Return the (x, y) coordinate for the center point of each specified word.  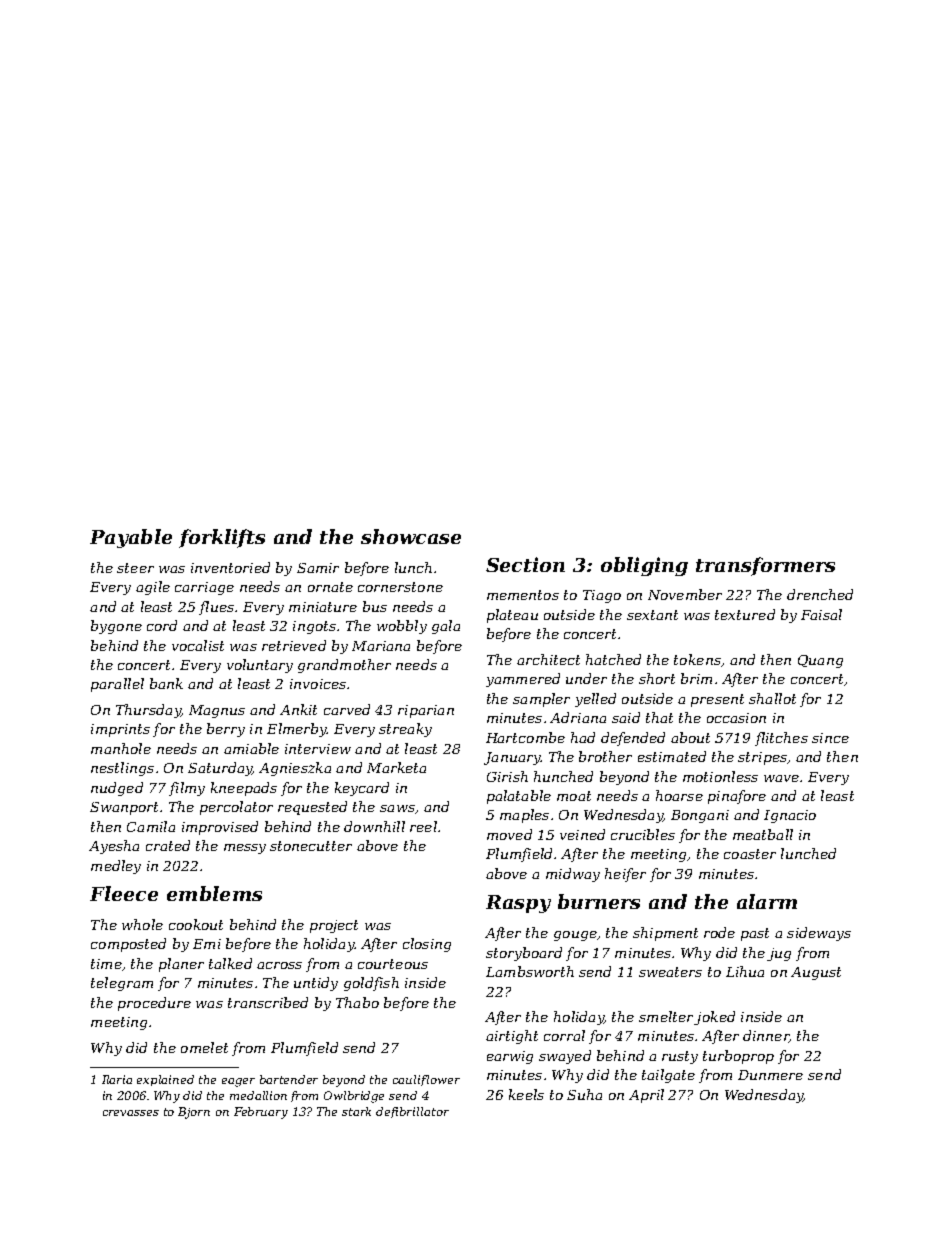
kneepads (244, 789)
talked (230, 963)
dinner (766, 1036)
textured (745, 614)
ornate (330, 587)
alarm (767, 901)
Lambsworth (530, 971)
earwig (510, 1057)
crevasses (131, 1113)
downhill (374, 826)
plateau (512, 616)
